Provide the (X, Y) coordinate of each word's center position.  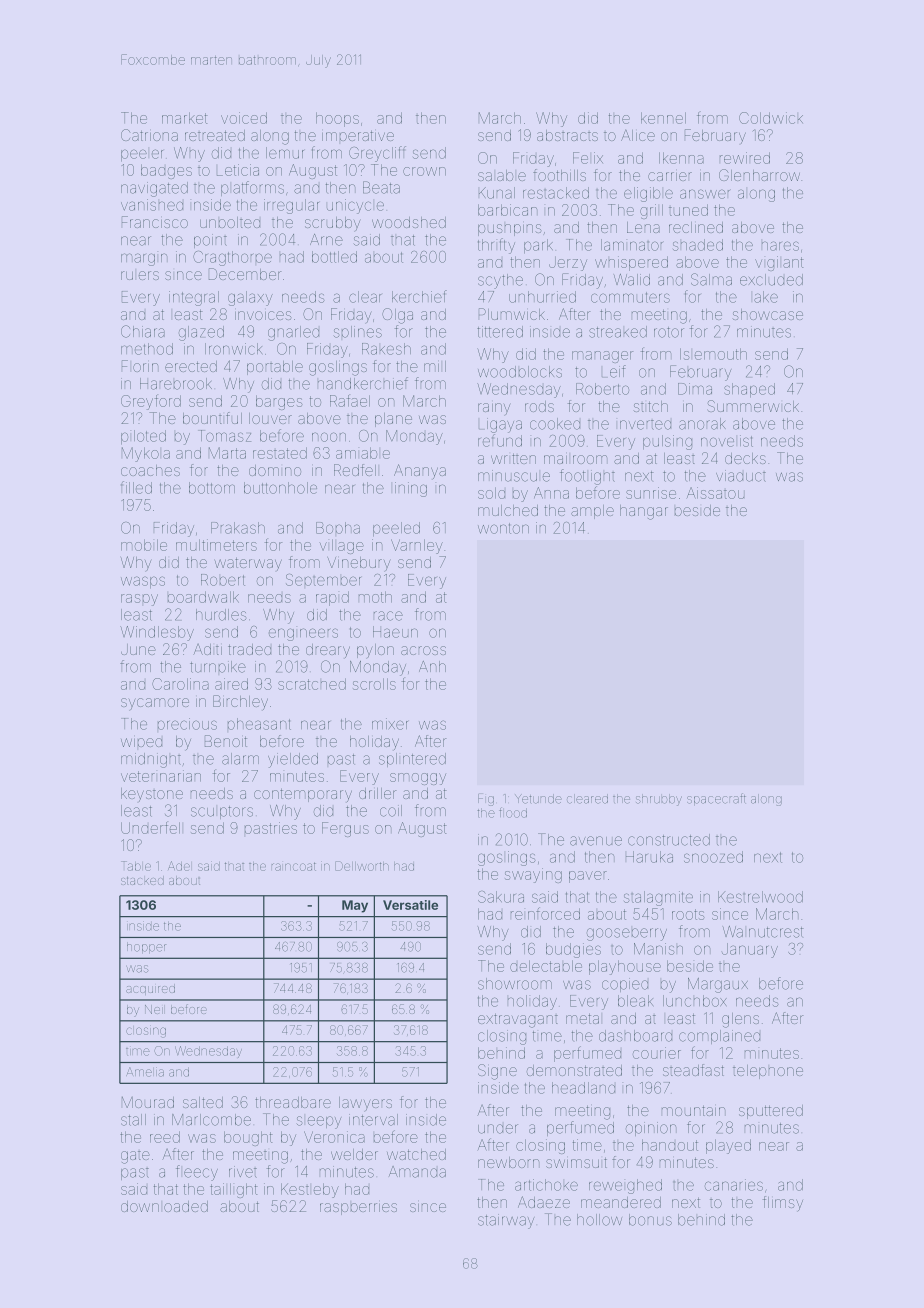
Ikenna (681, 158)
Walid (631, 280)
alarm (240, 759)
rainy (494, 409)
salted (203, 1102)
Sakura (501, 897)
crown (424, 171)
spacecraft (716, 799)
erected (191, 366)
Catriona (149, 135)
